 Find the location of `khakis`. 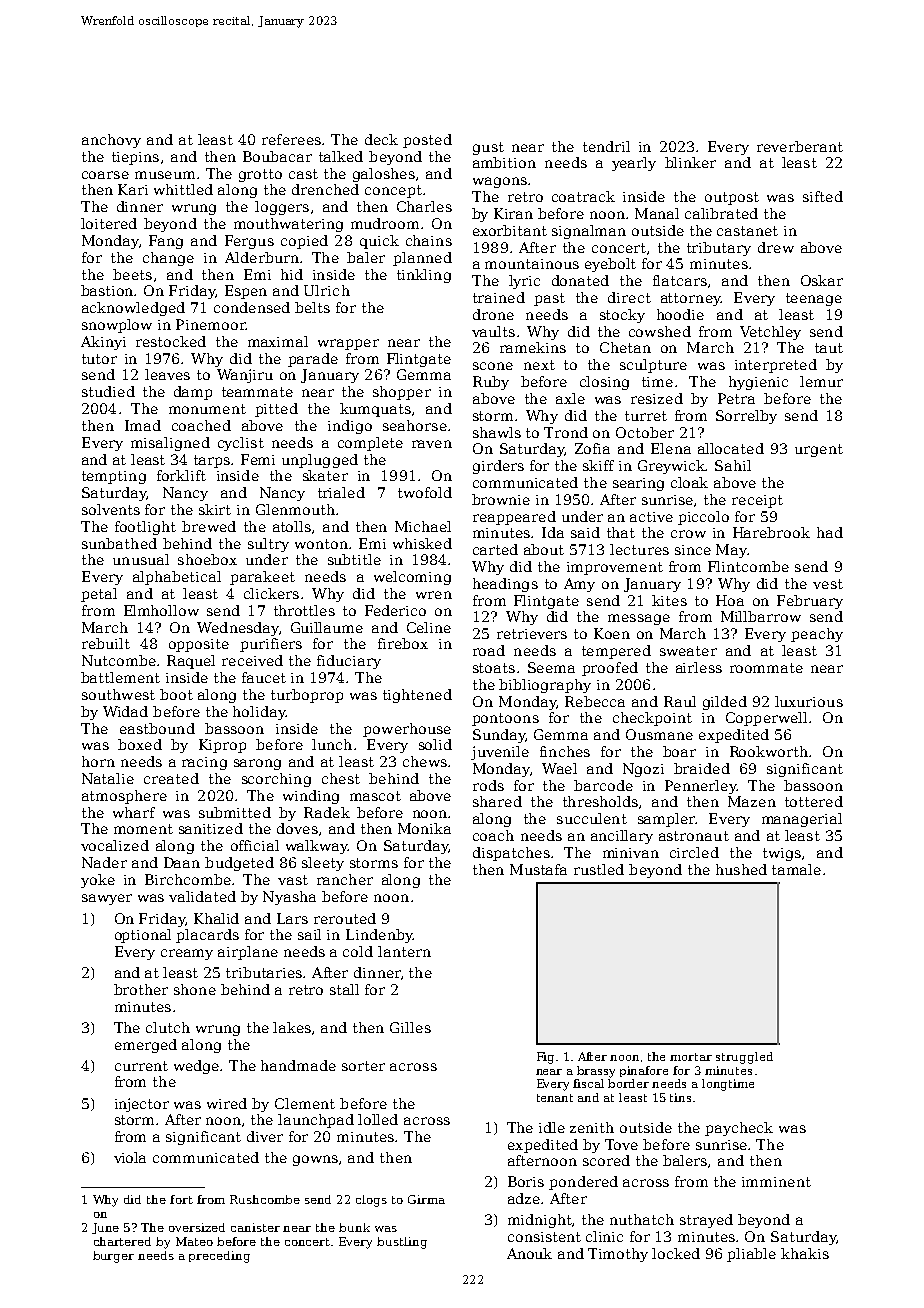

khakis is located at coordinates (805, 1253).
